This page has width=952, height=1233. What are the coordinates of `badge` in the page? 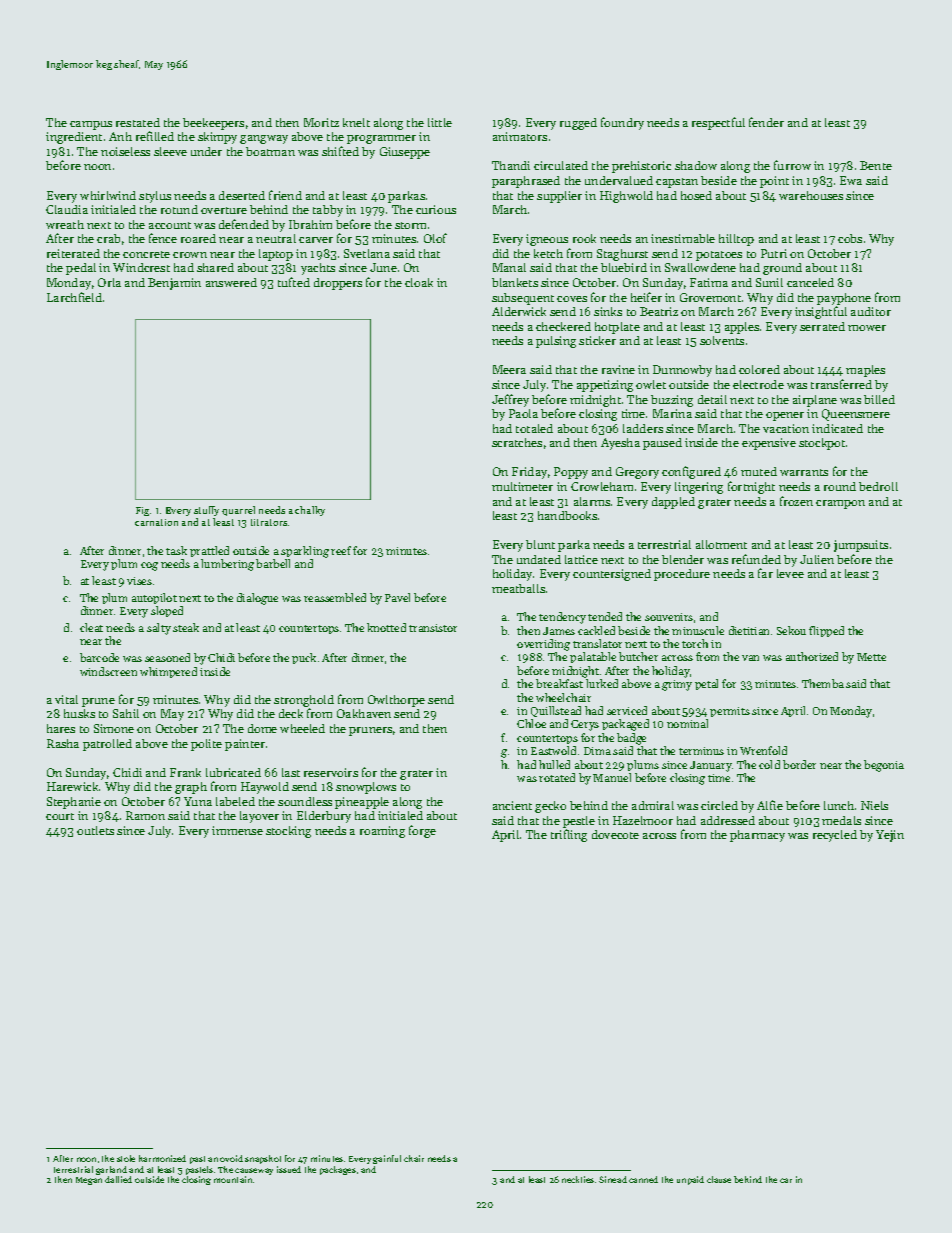 It's located at (631, 739).
